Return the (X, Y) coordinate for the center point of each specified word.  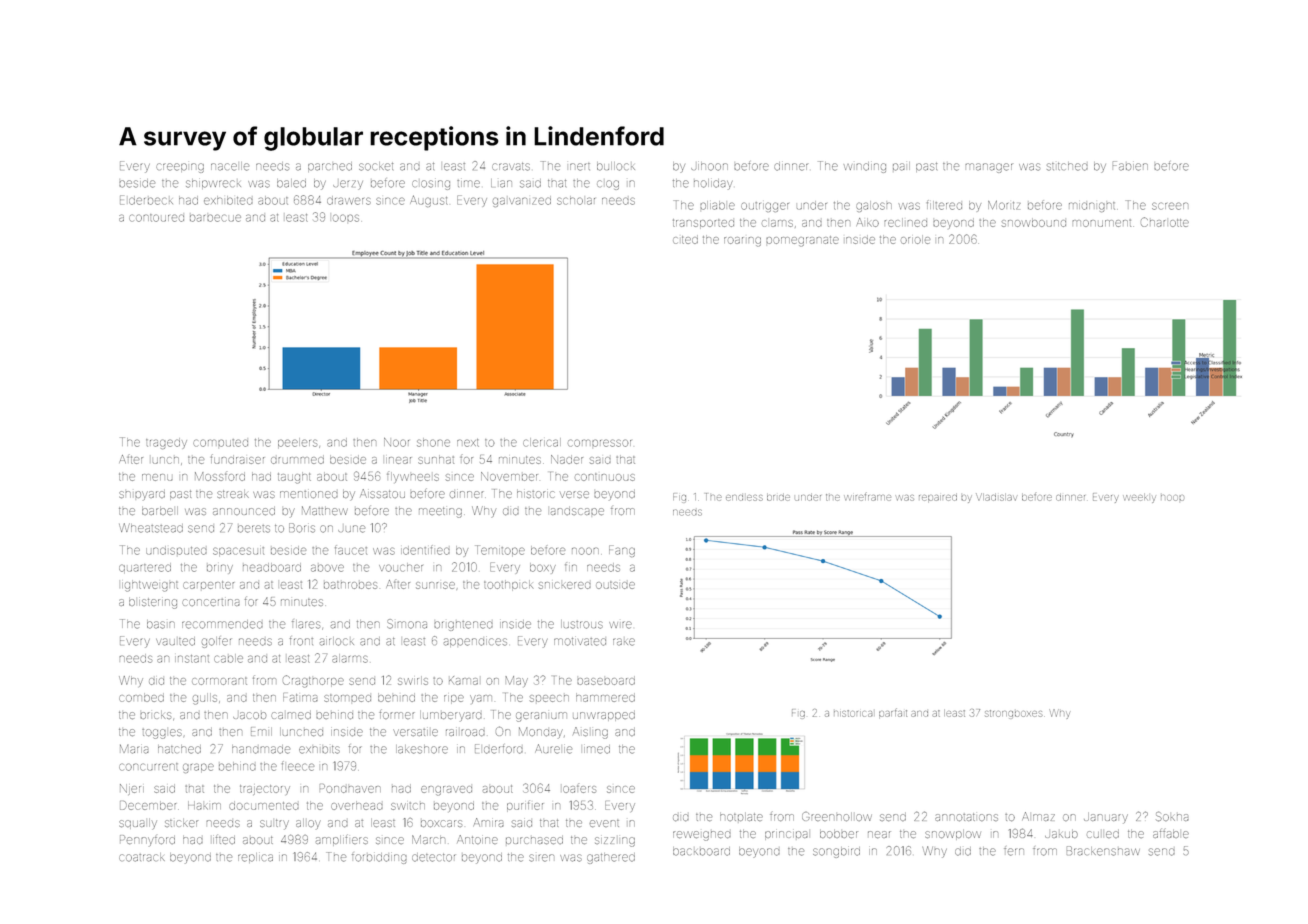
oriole (915, 239)
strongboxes (1014, 714)
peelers (297, 442)
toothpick (508, 585)
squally (138, 824)
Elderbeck (146, 200)
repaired (938, 498)
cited (685, 239)
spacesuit (238, 551)
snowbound (1034, 222)
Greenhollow (837, 816)
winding (865, 167)
